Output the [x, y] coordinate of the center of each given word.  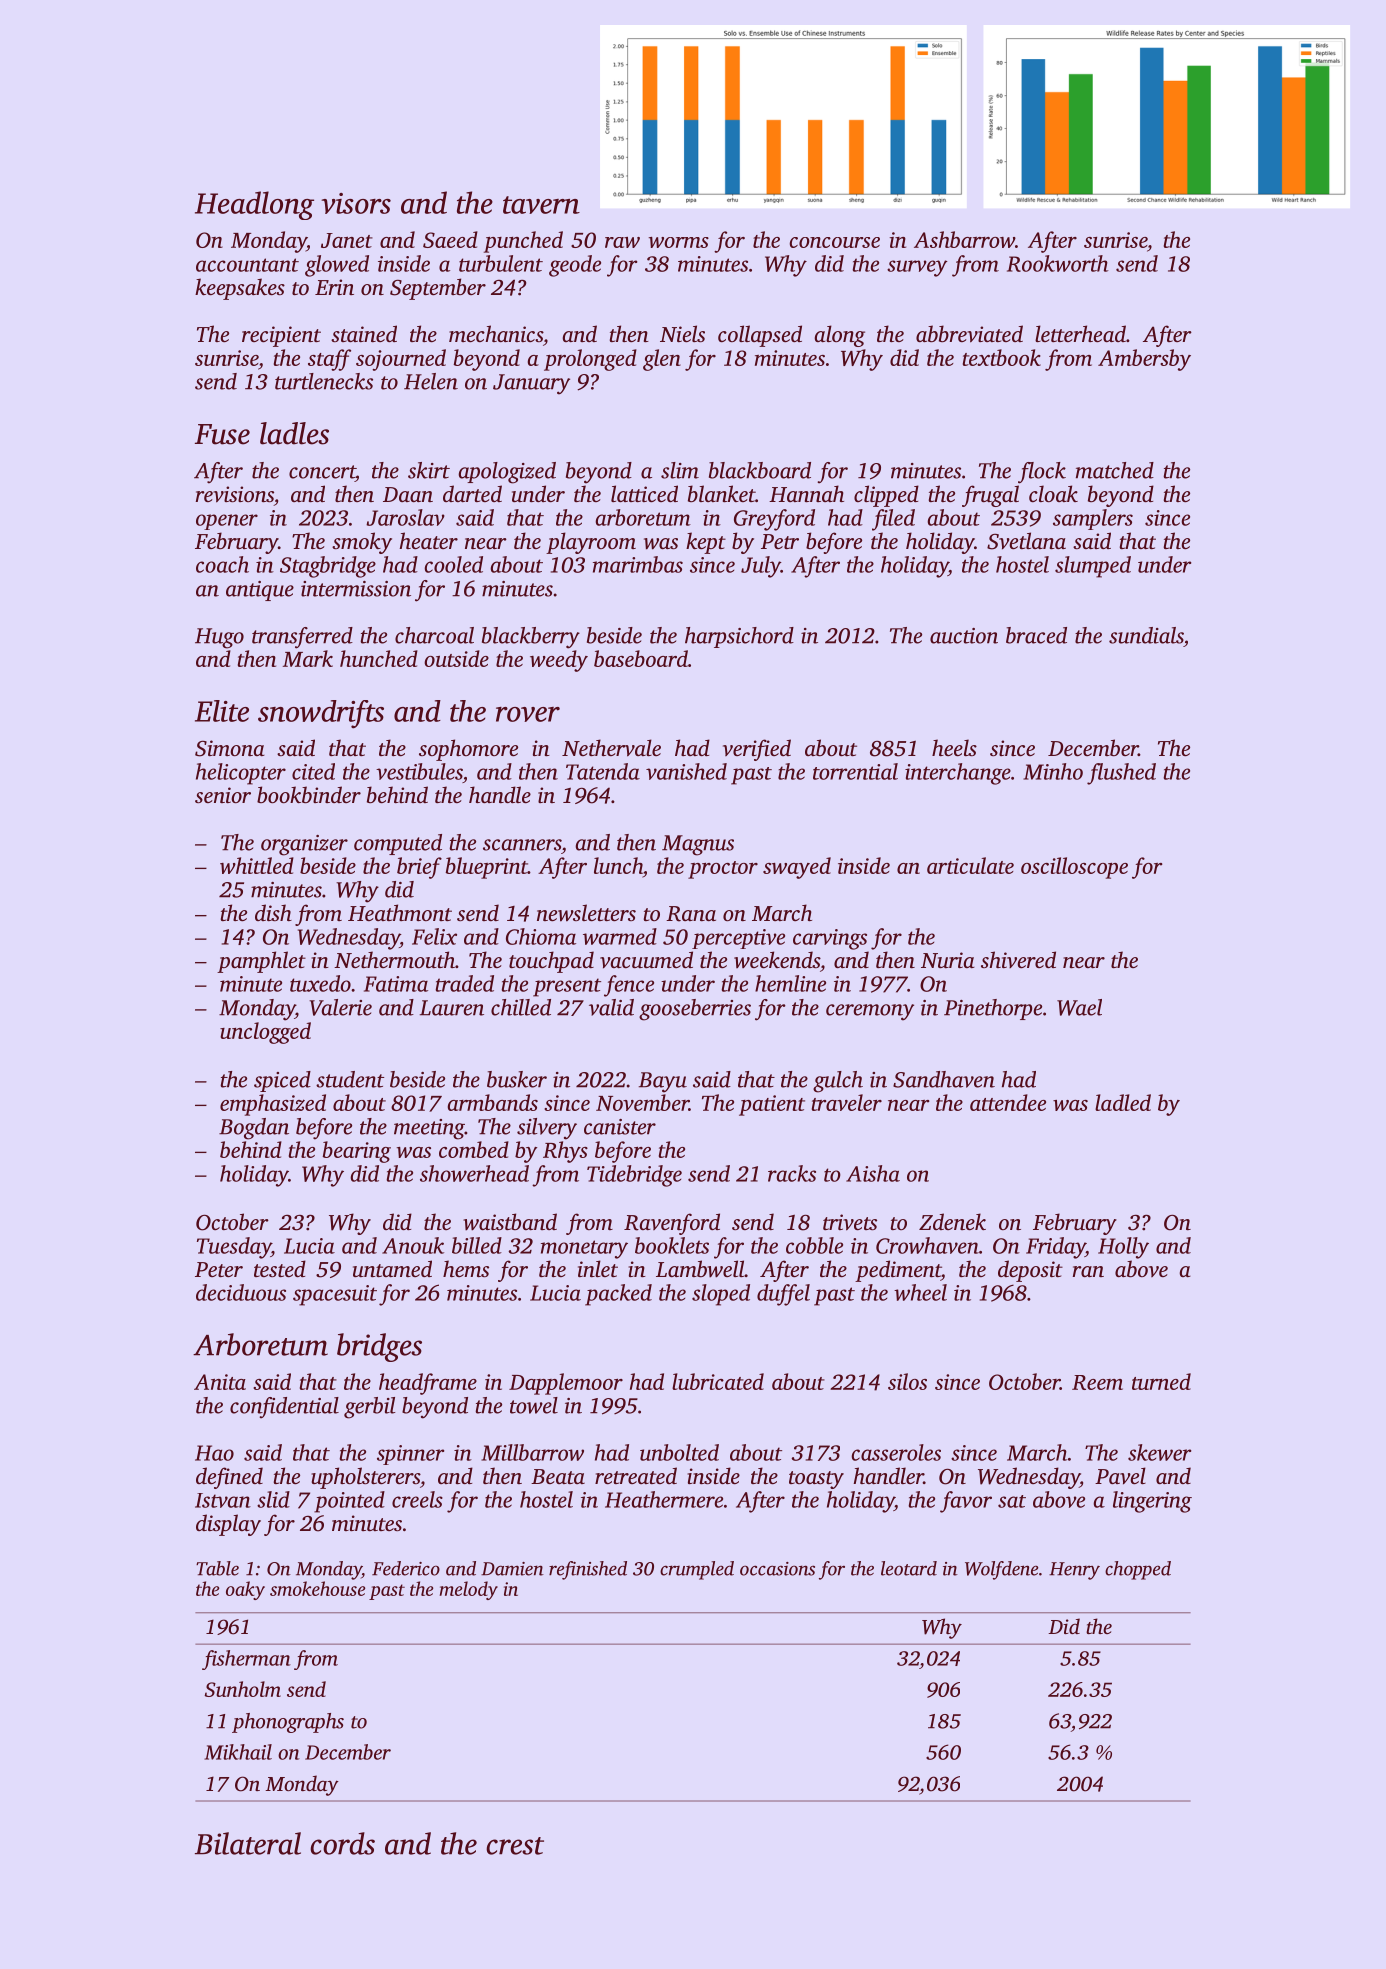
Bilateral [248, 1843]
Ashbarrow [964, 239]
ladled [1123, 1102]
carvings [830, 939]
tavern [541, 205]
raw [622, 242]
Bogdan [254, 1129]
